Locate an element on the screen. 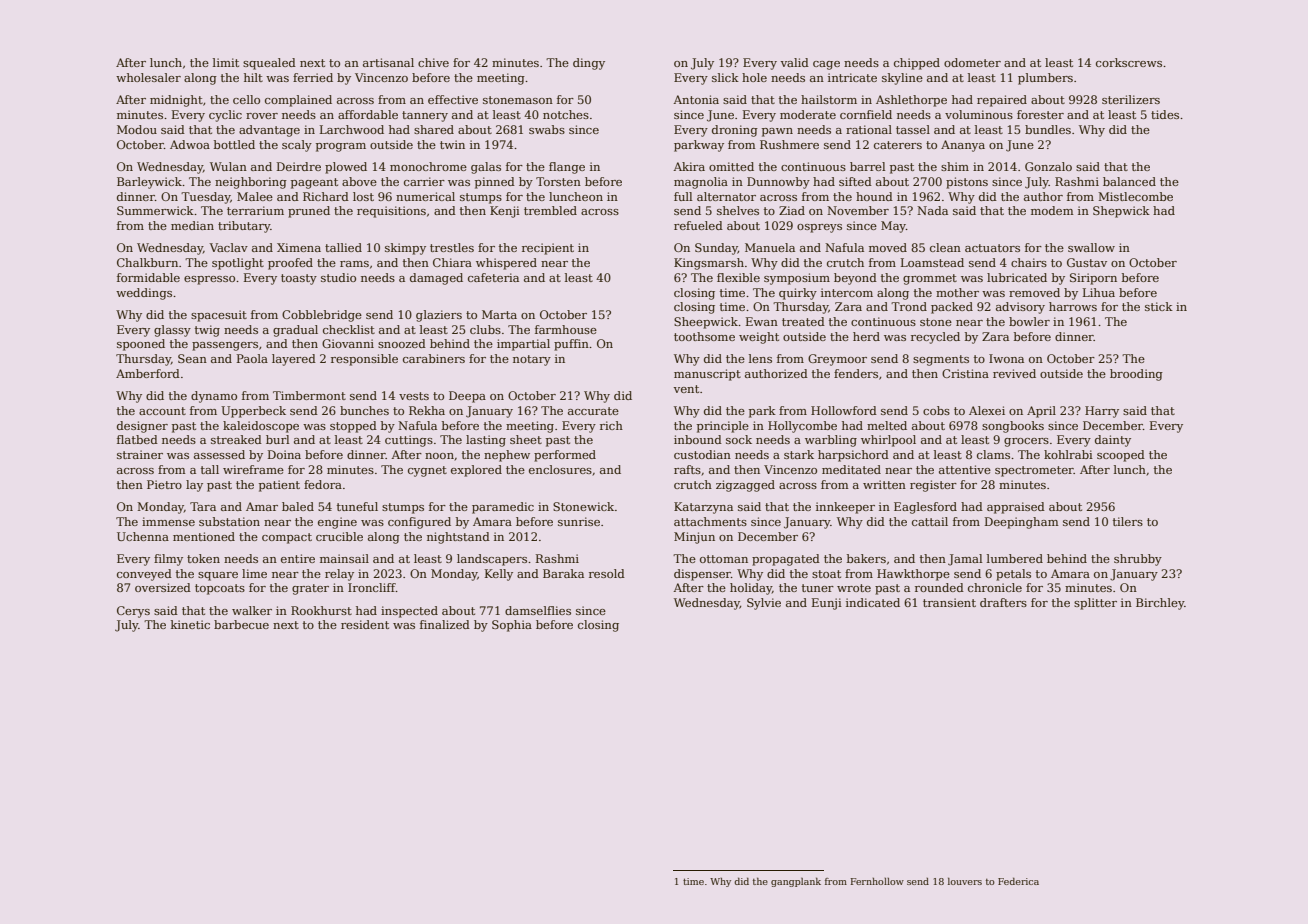  splitter is located at coordinates (1095, 604).
